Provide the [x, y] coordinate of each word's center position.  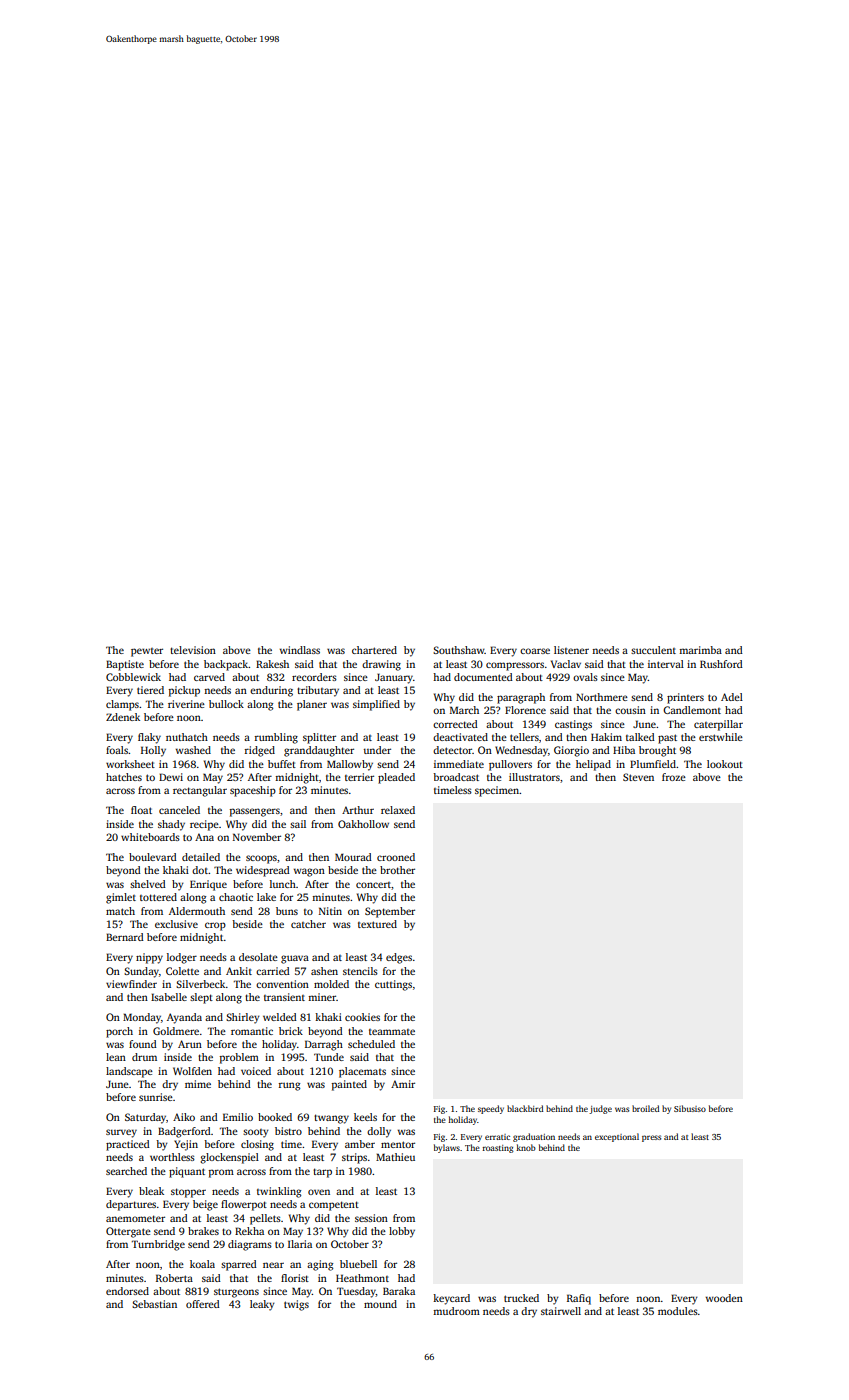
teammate [392, 1032]
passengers [255, 812]
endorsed [127, 1291]
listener [571, 650]
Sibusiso [690, 1108]
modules [678, 1311]
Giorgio [571, 751]
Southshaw [459, 650]
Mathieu [395, 1157]
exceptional [617, 1137]
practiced [128, 1145]
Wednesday [521, 751]
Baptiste [125, 665]
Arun [190, 1044]
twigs [296, 1305]
